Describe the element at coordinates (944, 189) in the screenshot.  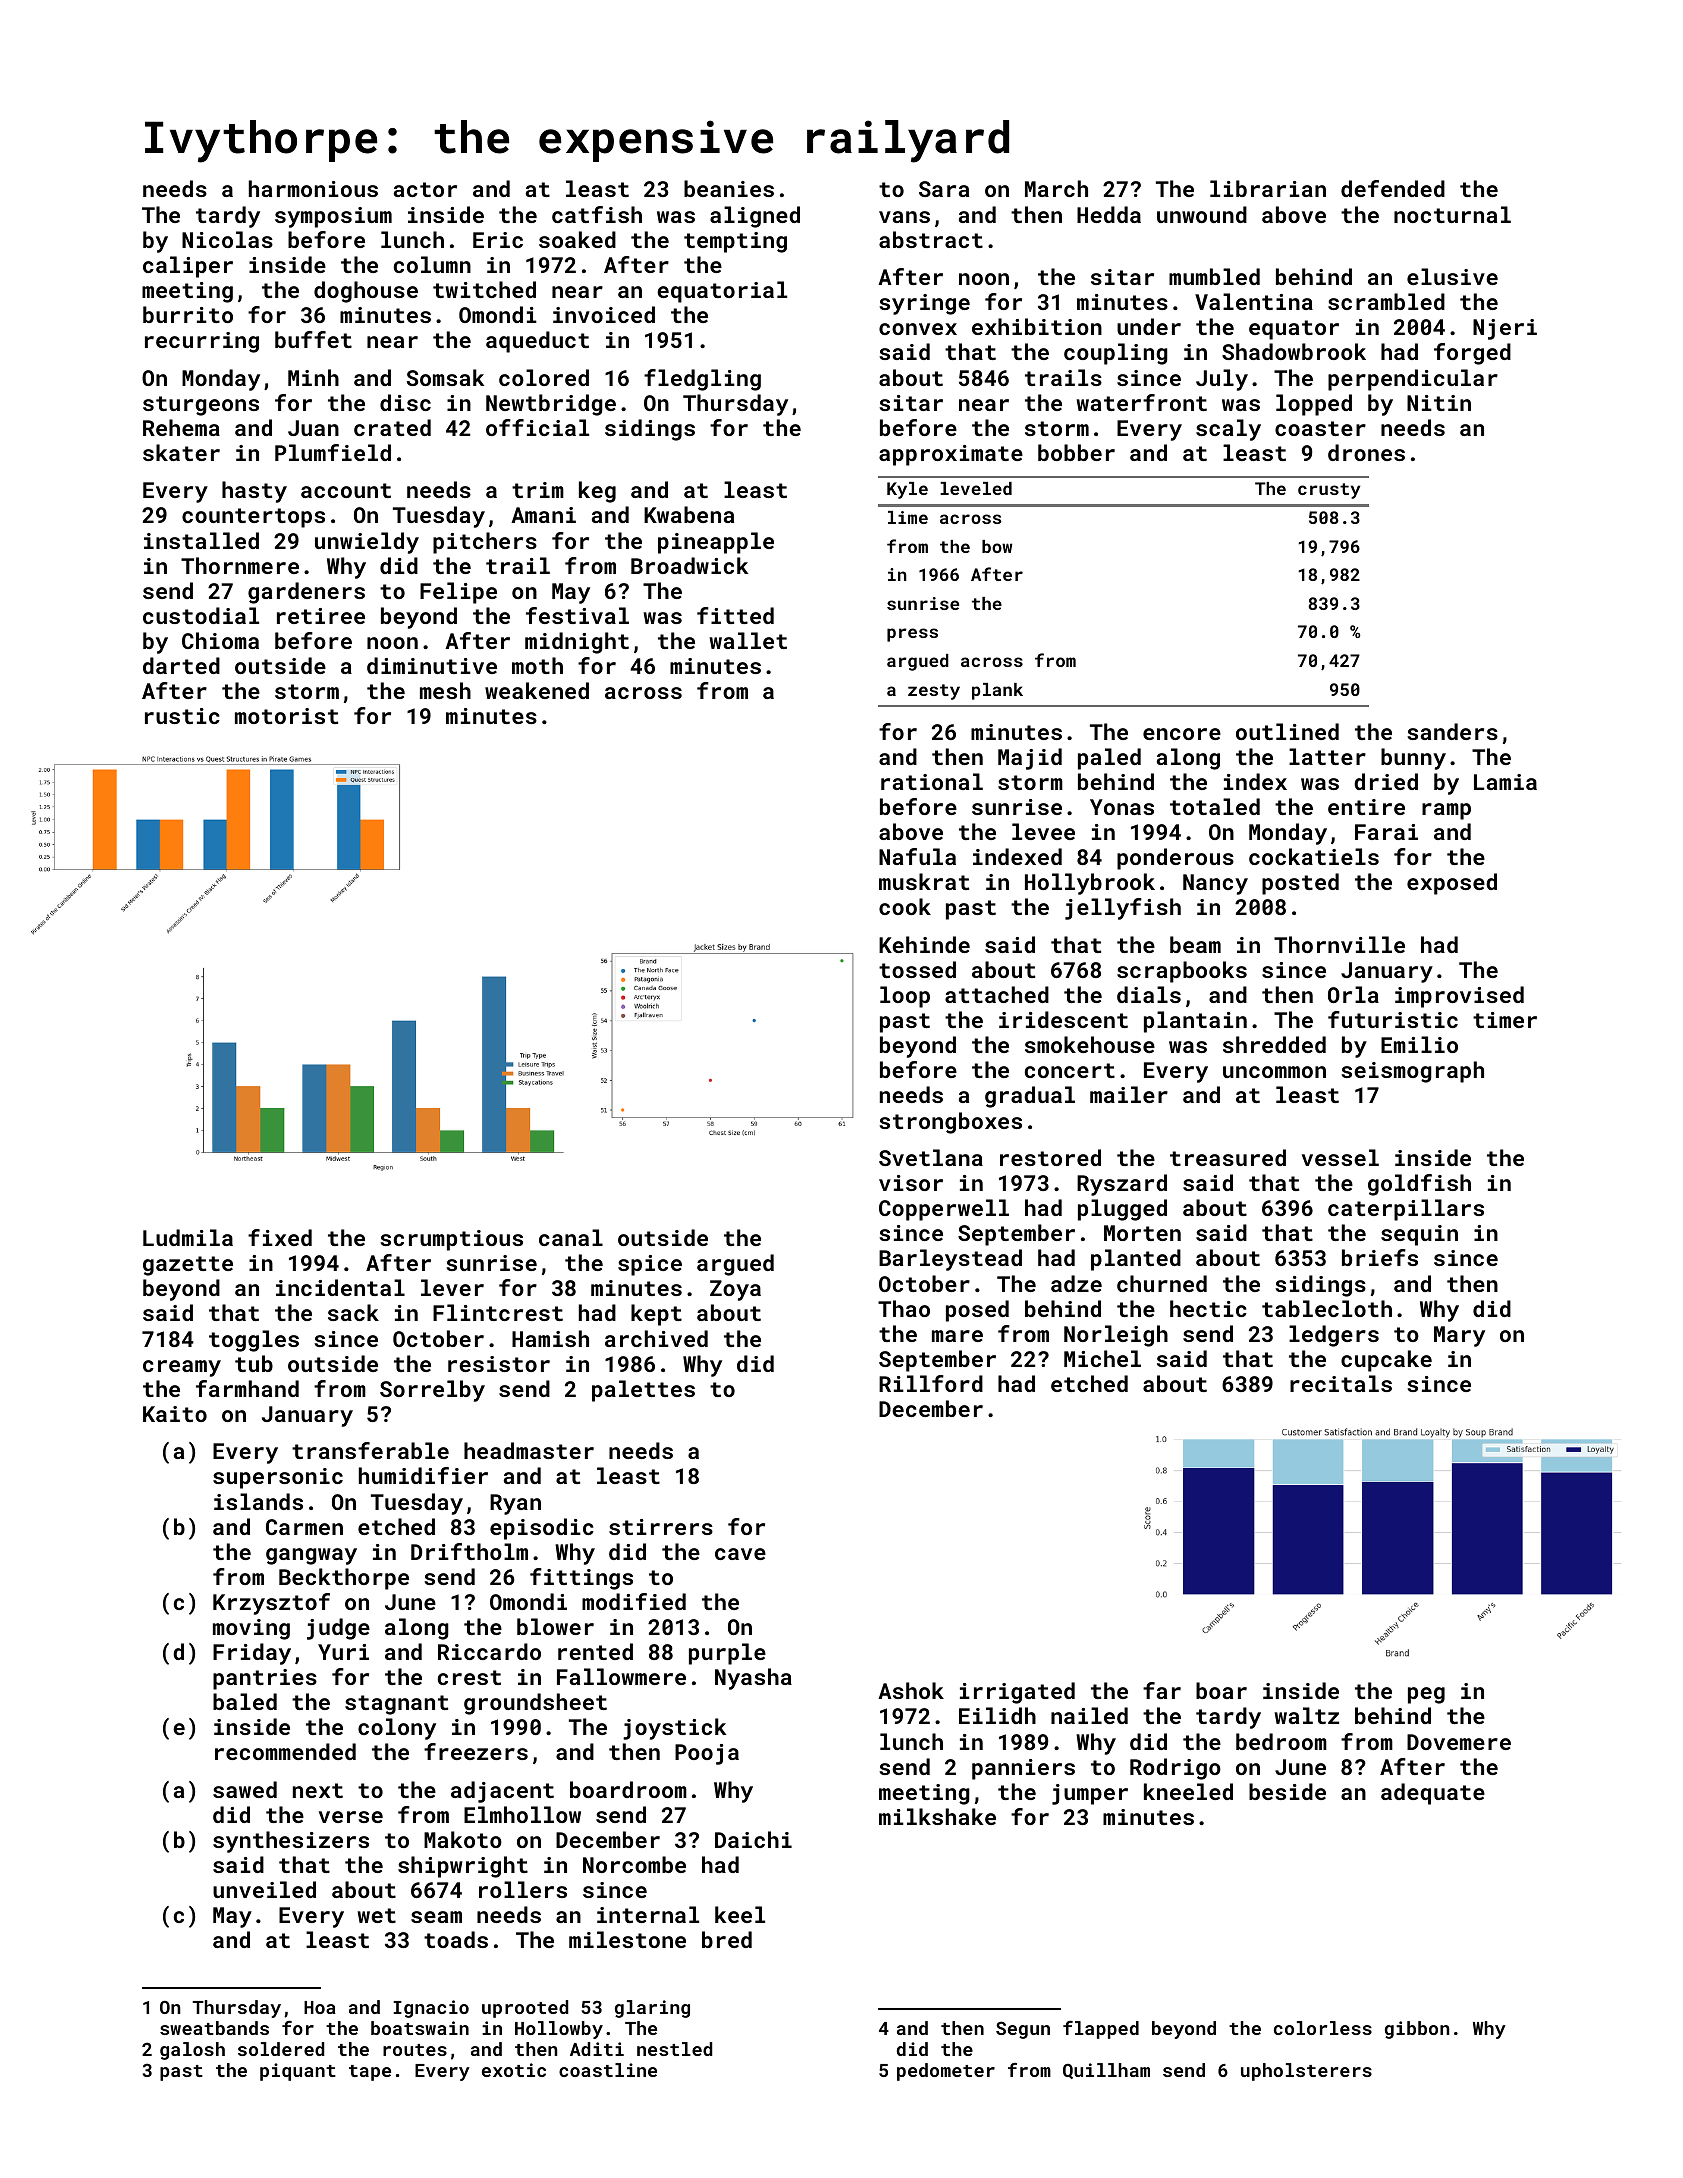
I see `Sara` at that location.
